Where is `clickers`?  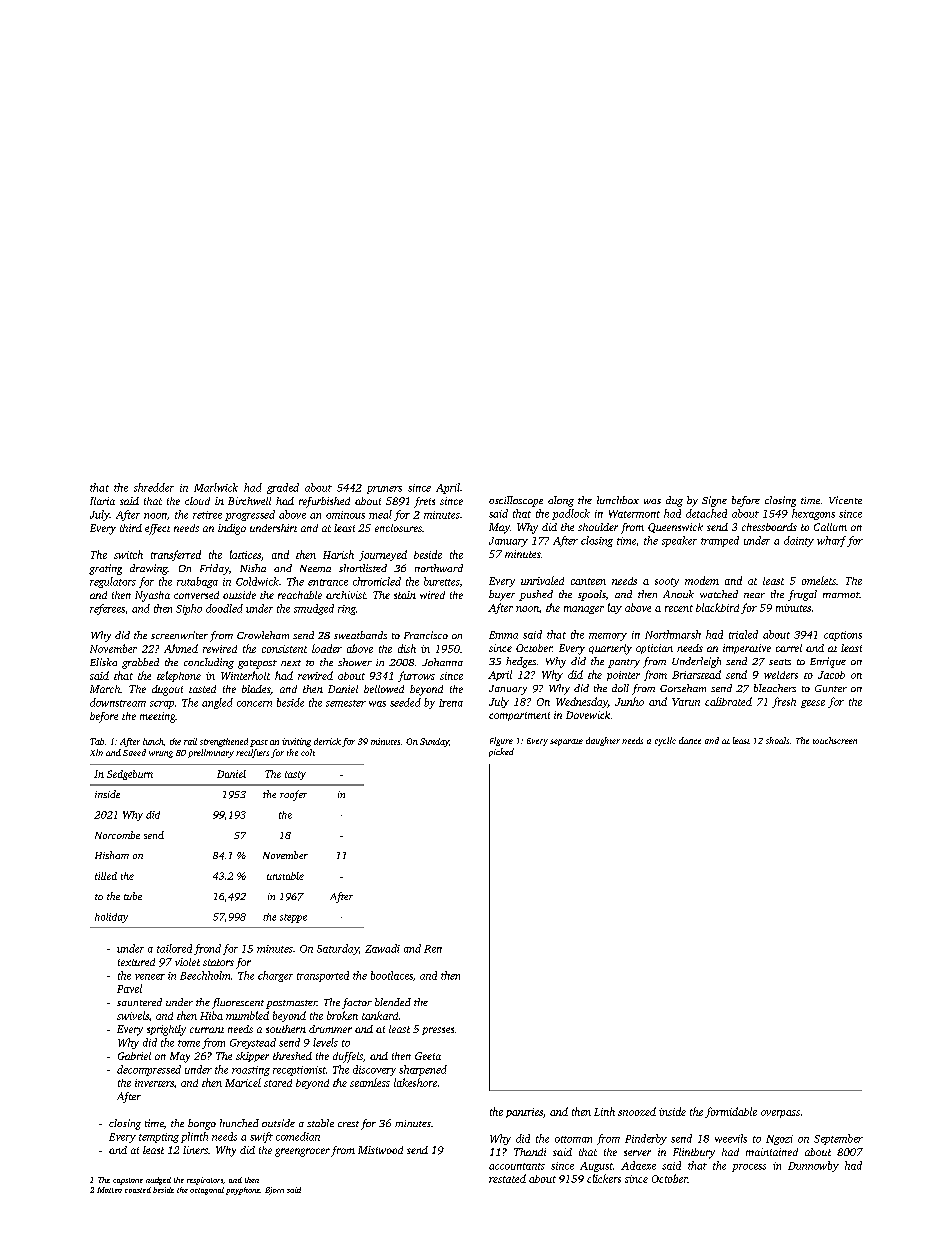 clickers is located at coordinates (604, 1178).
